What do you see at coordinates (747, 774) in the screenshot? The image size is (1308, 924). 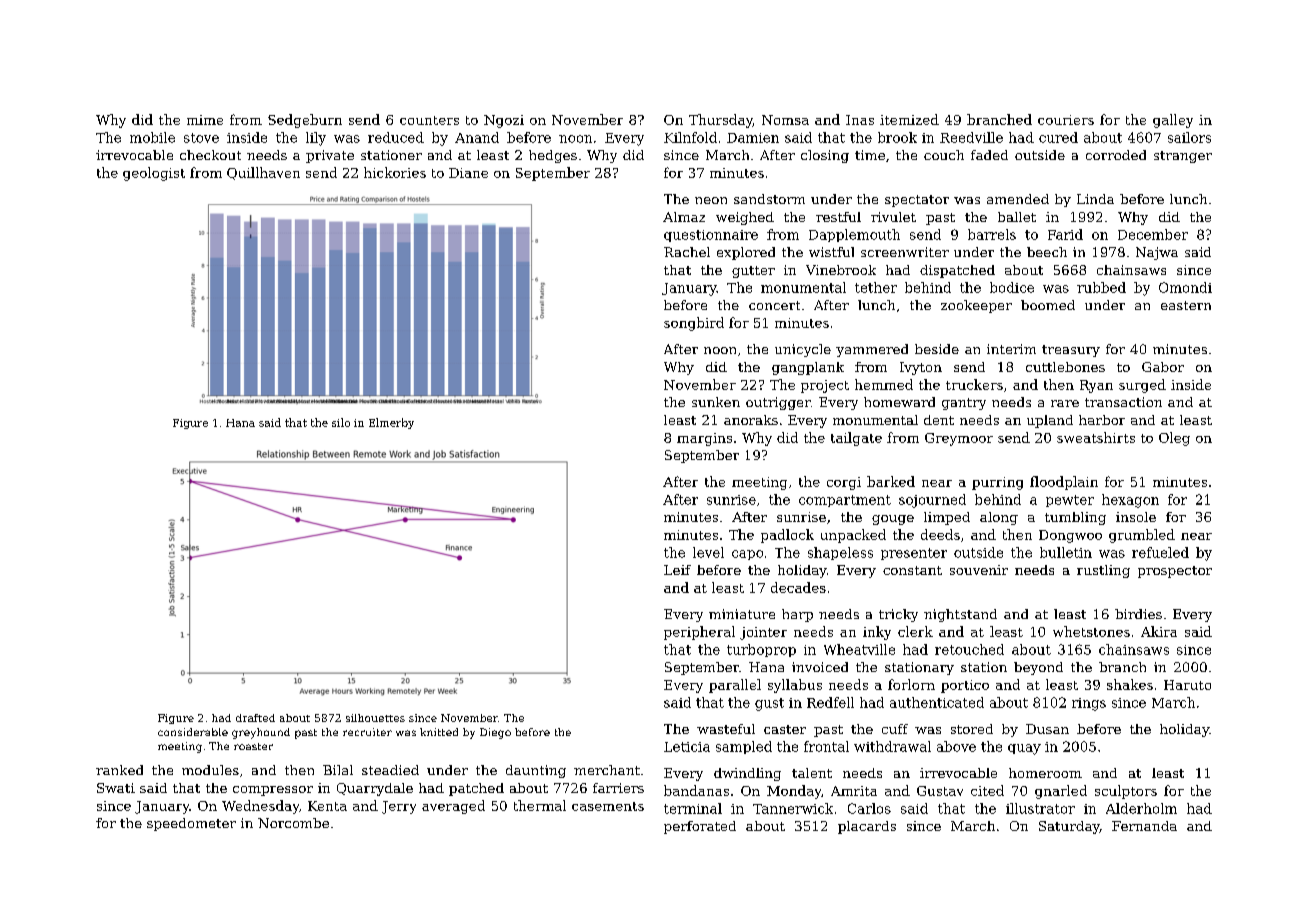 I see `dwindling` at bounding box center [747, 774].
